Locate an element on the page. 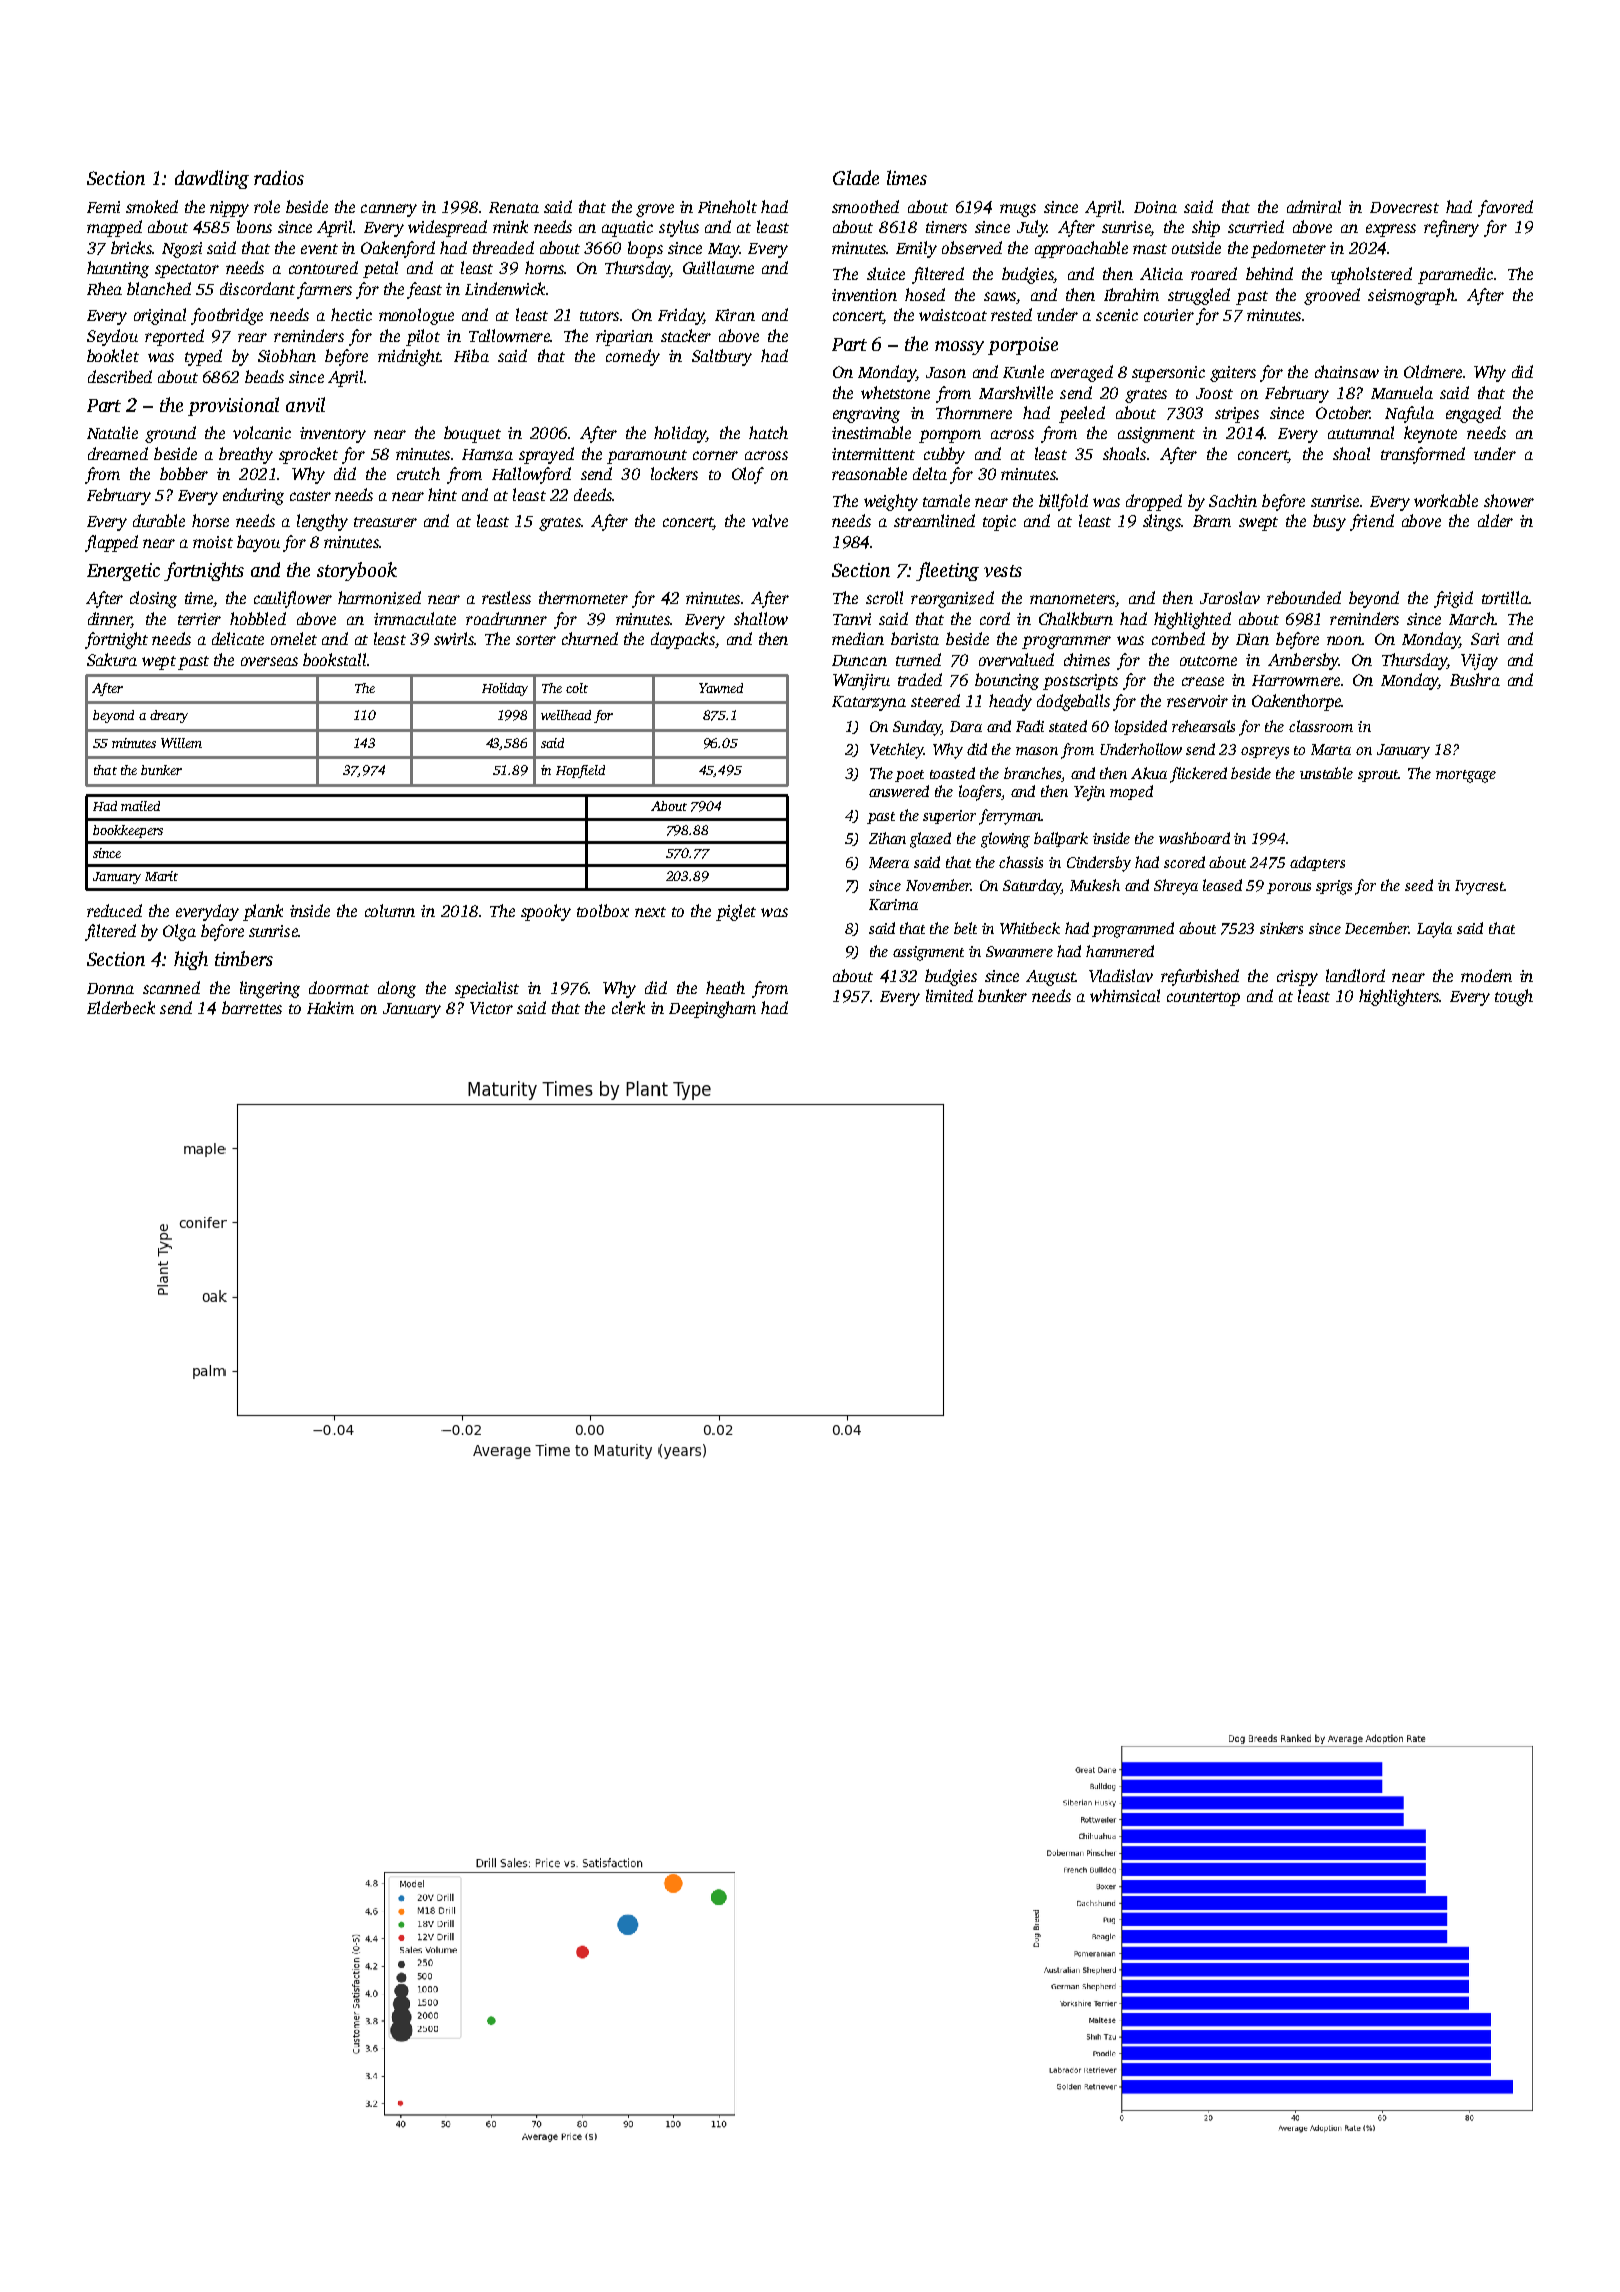 The width and height of the document is (1620, 2292). Ngozi is located at coordinates (182, 250).
